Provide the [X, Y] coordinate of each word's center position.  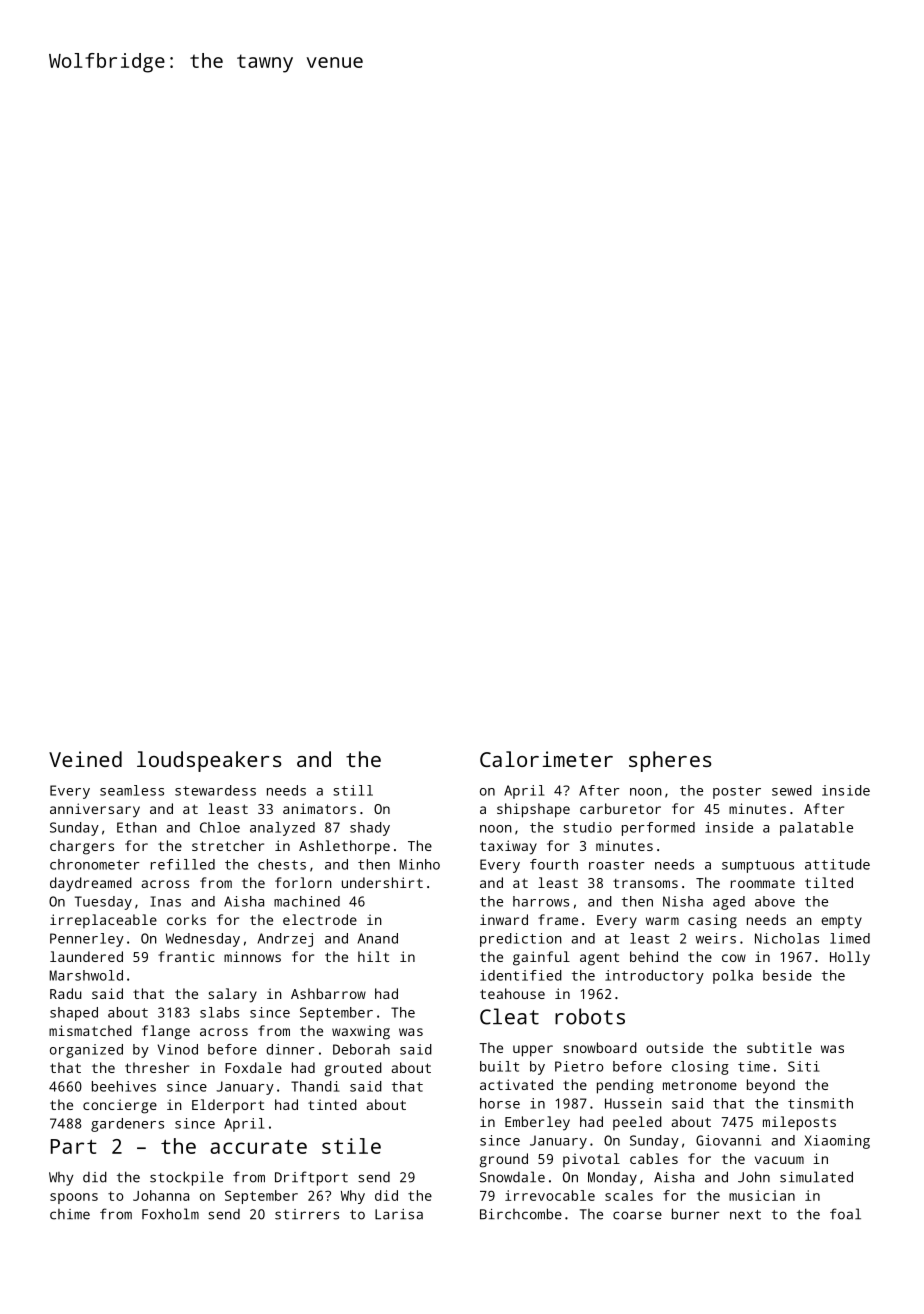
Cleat [509, 1016]
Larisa [399, 1214]
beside [787, 975]
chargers [82, 847]
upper [533, 1051]
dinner [290, 1049]
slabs [219, 1012]
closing [700, 1068]
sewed [792, 790]
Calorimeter [546, 759]
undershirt [382, 882]
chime [70, 1214]
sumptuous [758, 866]
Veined [85, 759]
